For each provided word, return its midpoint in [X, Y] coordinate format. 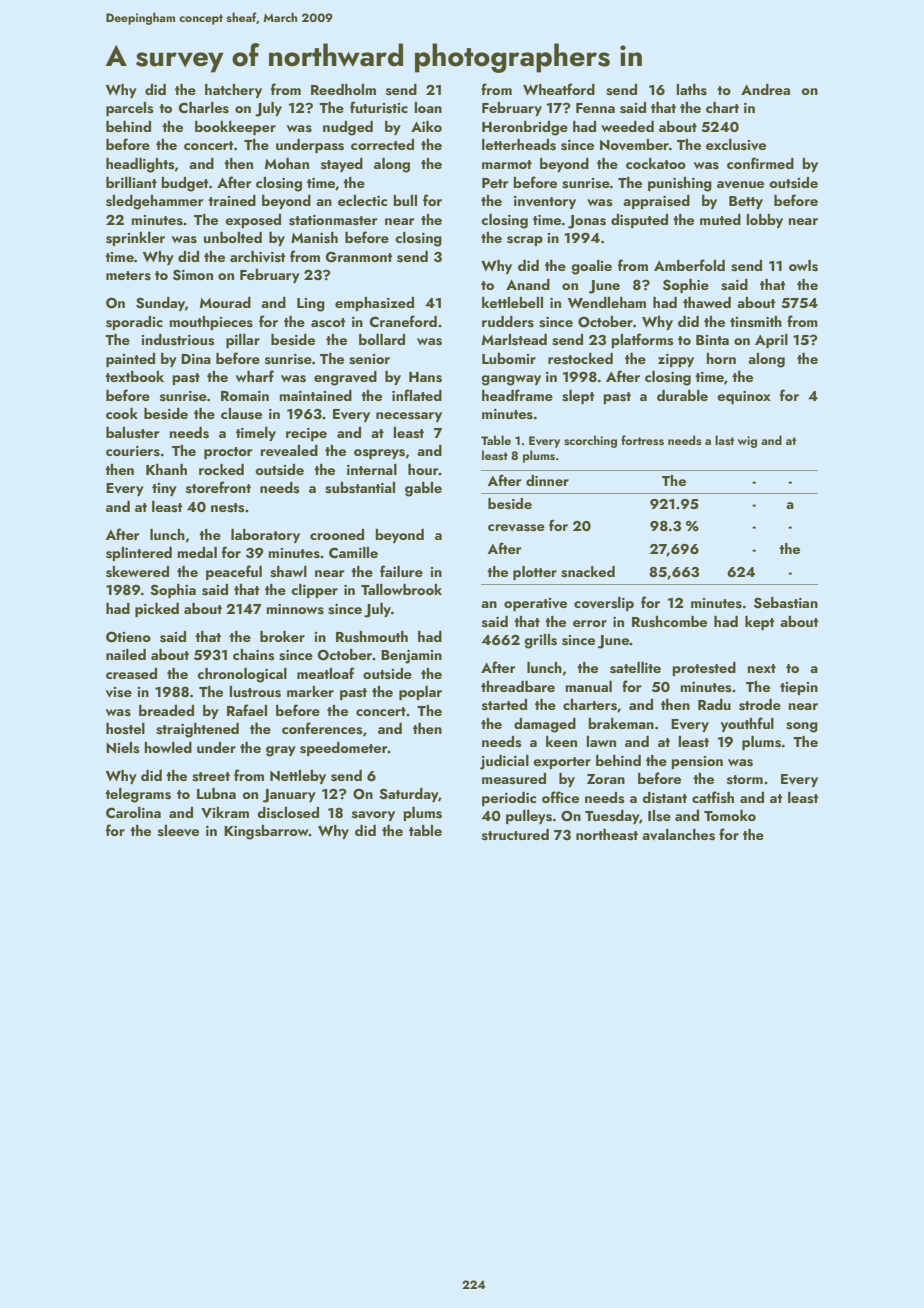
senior [369, 359]
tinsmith [756, 322]
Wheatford [559, 89]
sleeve [178, 831]
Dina [196, 359]
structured [515, 835]
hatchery [233, 91]
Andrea [765, 89]
